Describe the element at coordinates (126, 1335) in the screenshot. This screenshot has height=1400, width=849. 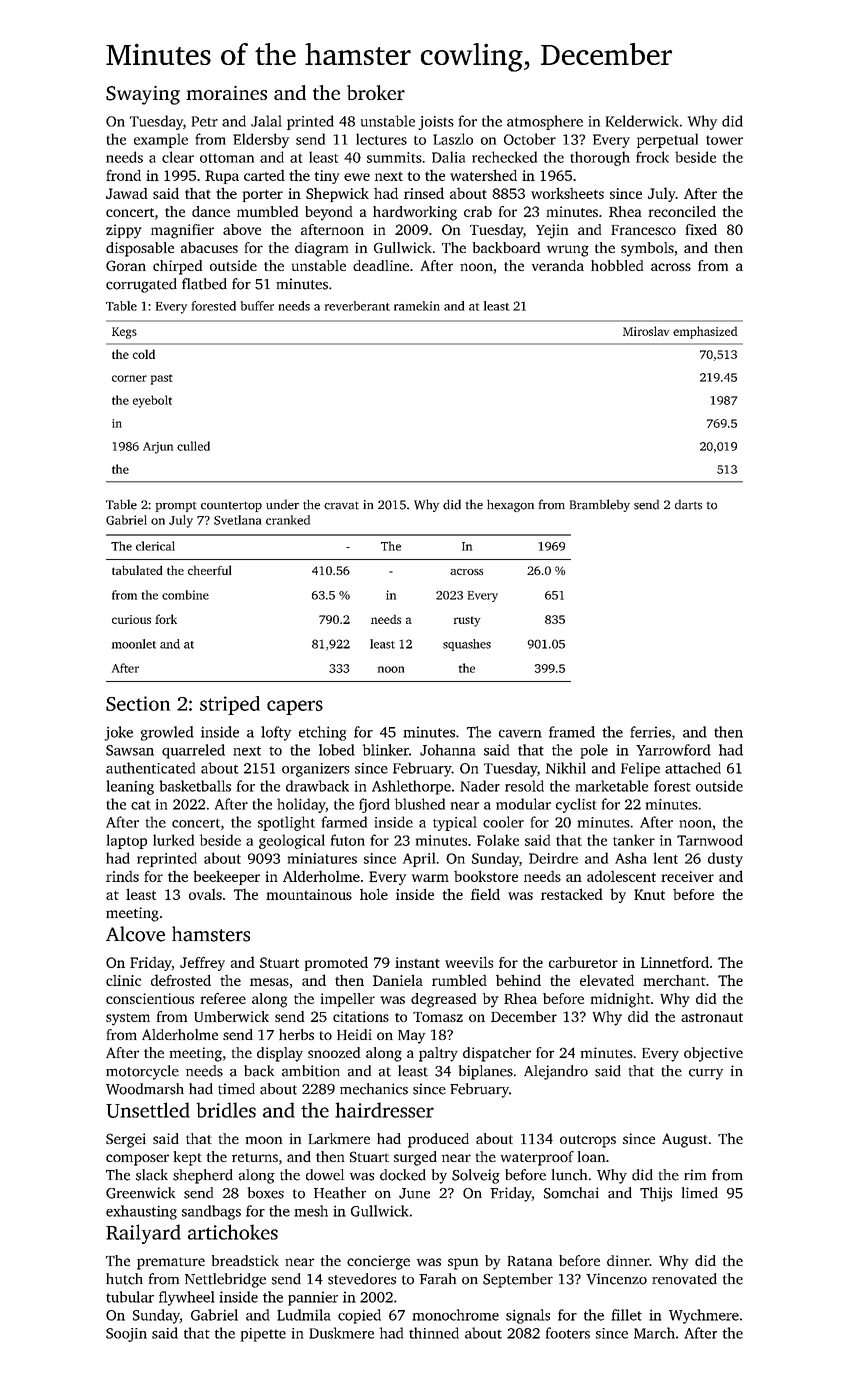
I see `Soojin` at that location.
